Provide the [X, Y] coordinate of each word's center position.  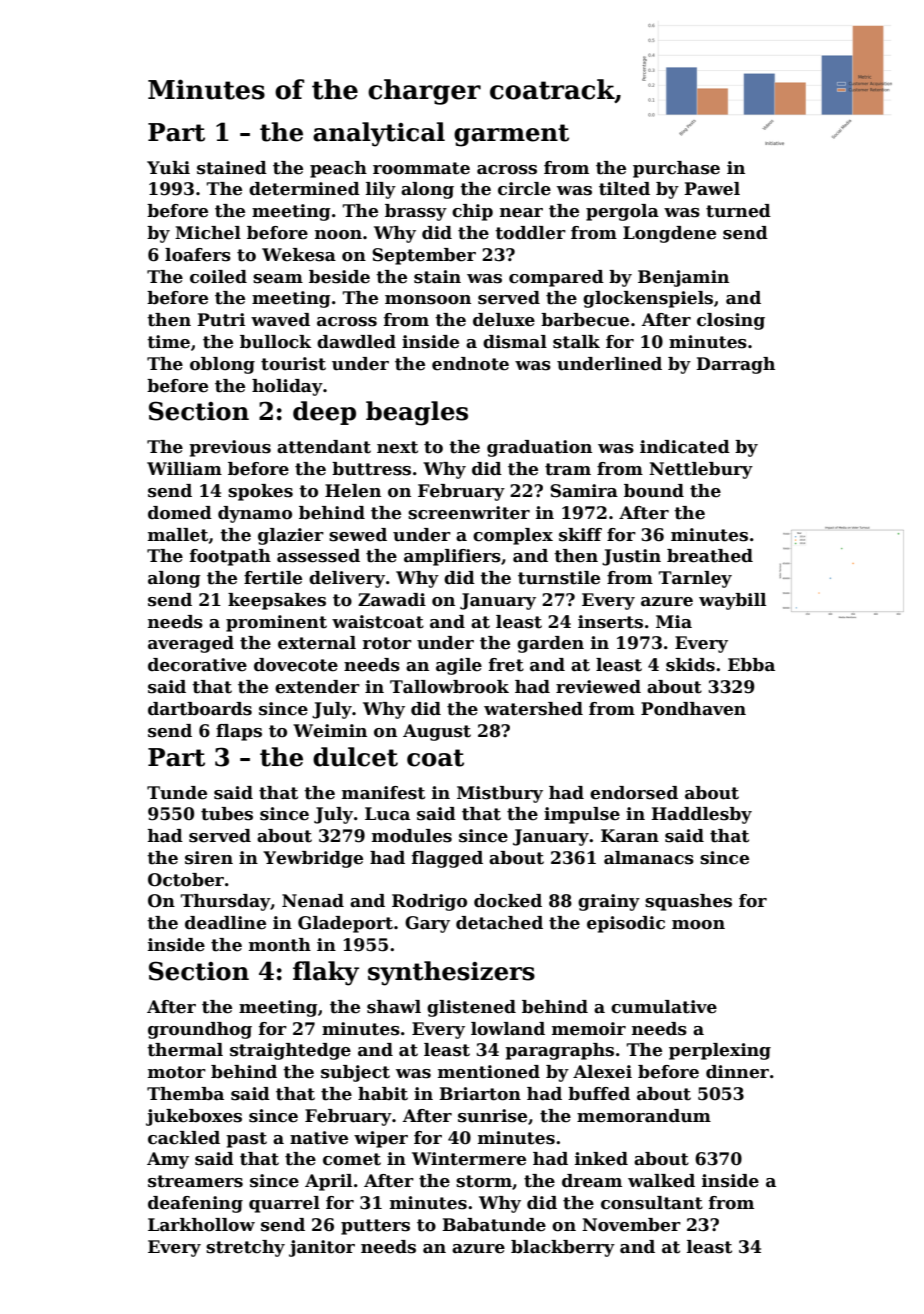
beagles [417, 413]
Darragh [735, 365]
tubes [227, 814]
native [319, 1138]
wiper [381, 1139]
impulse [582, 815]
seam [278, 279]
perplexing [720, 1051]
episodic [626, 924]
